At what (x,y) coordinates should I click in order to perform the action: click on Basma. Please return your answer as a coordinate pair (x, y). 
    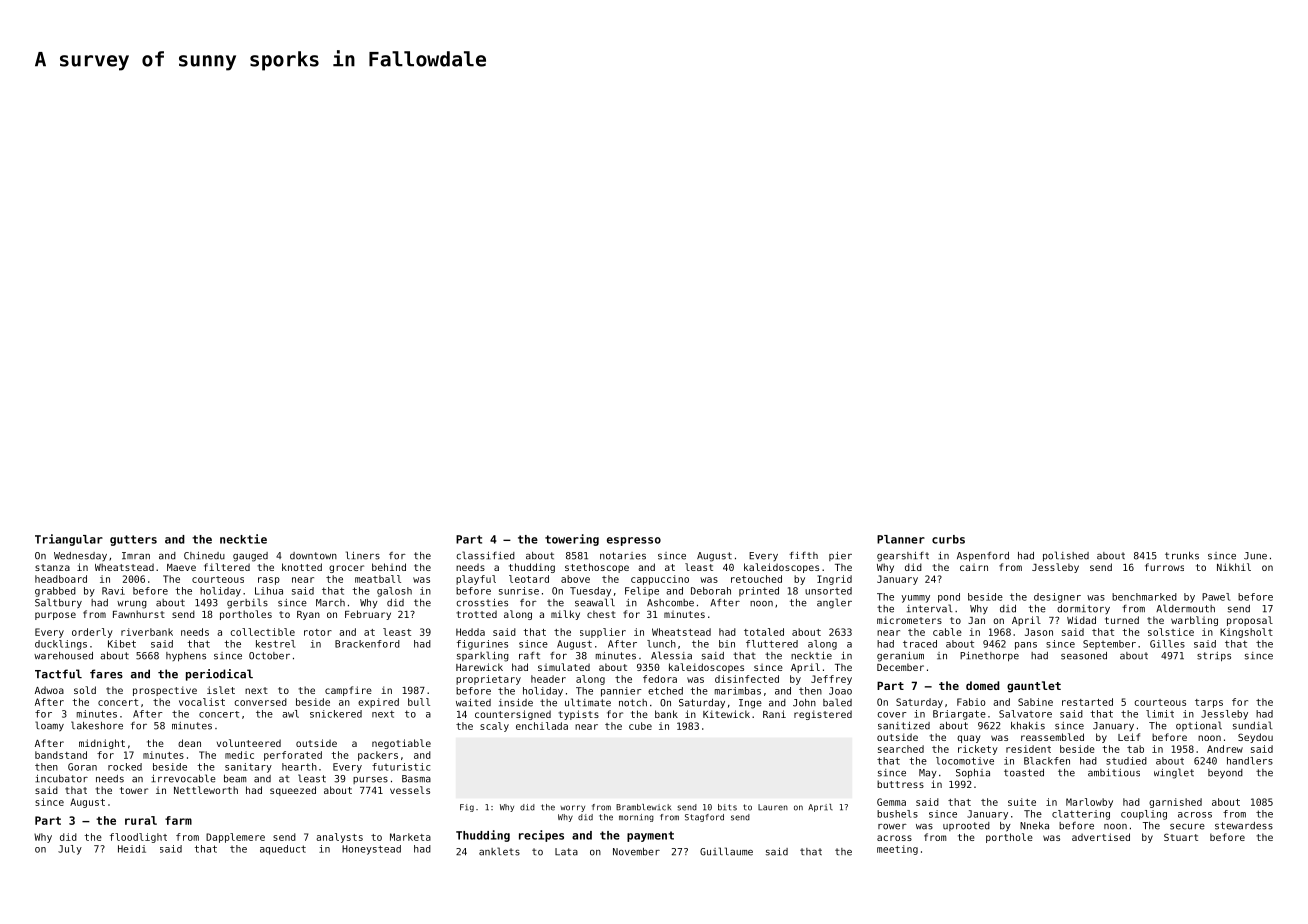
    Looking at the image, I should click on (416, 779).
